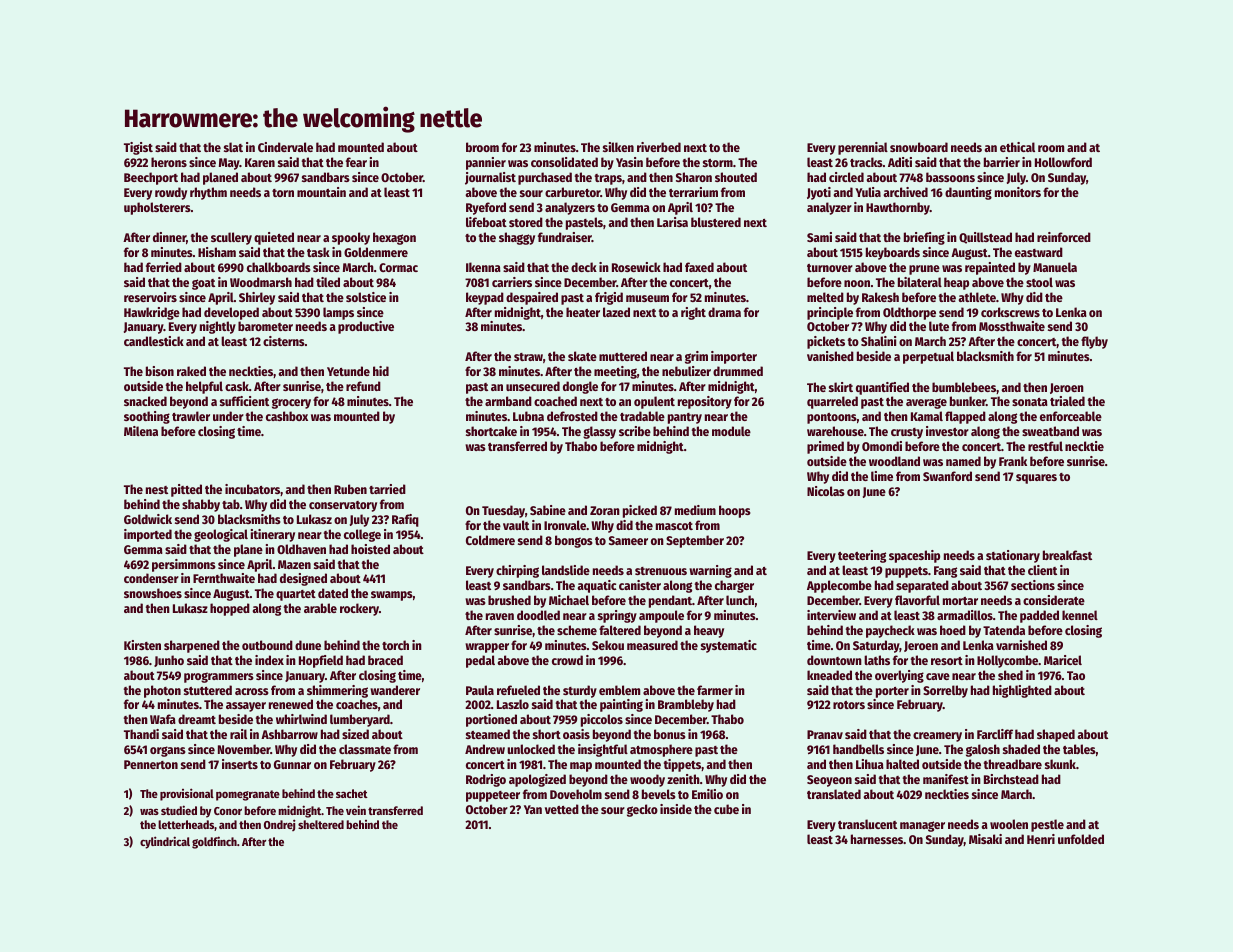 This screenshot has height=952, width=1233. What do you see at coordinates (565, 237) in the screenshot?
I see `fundraiser` at bounding box center [565, 237].
